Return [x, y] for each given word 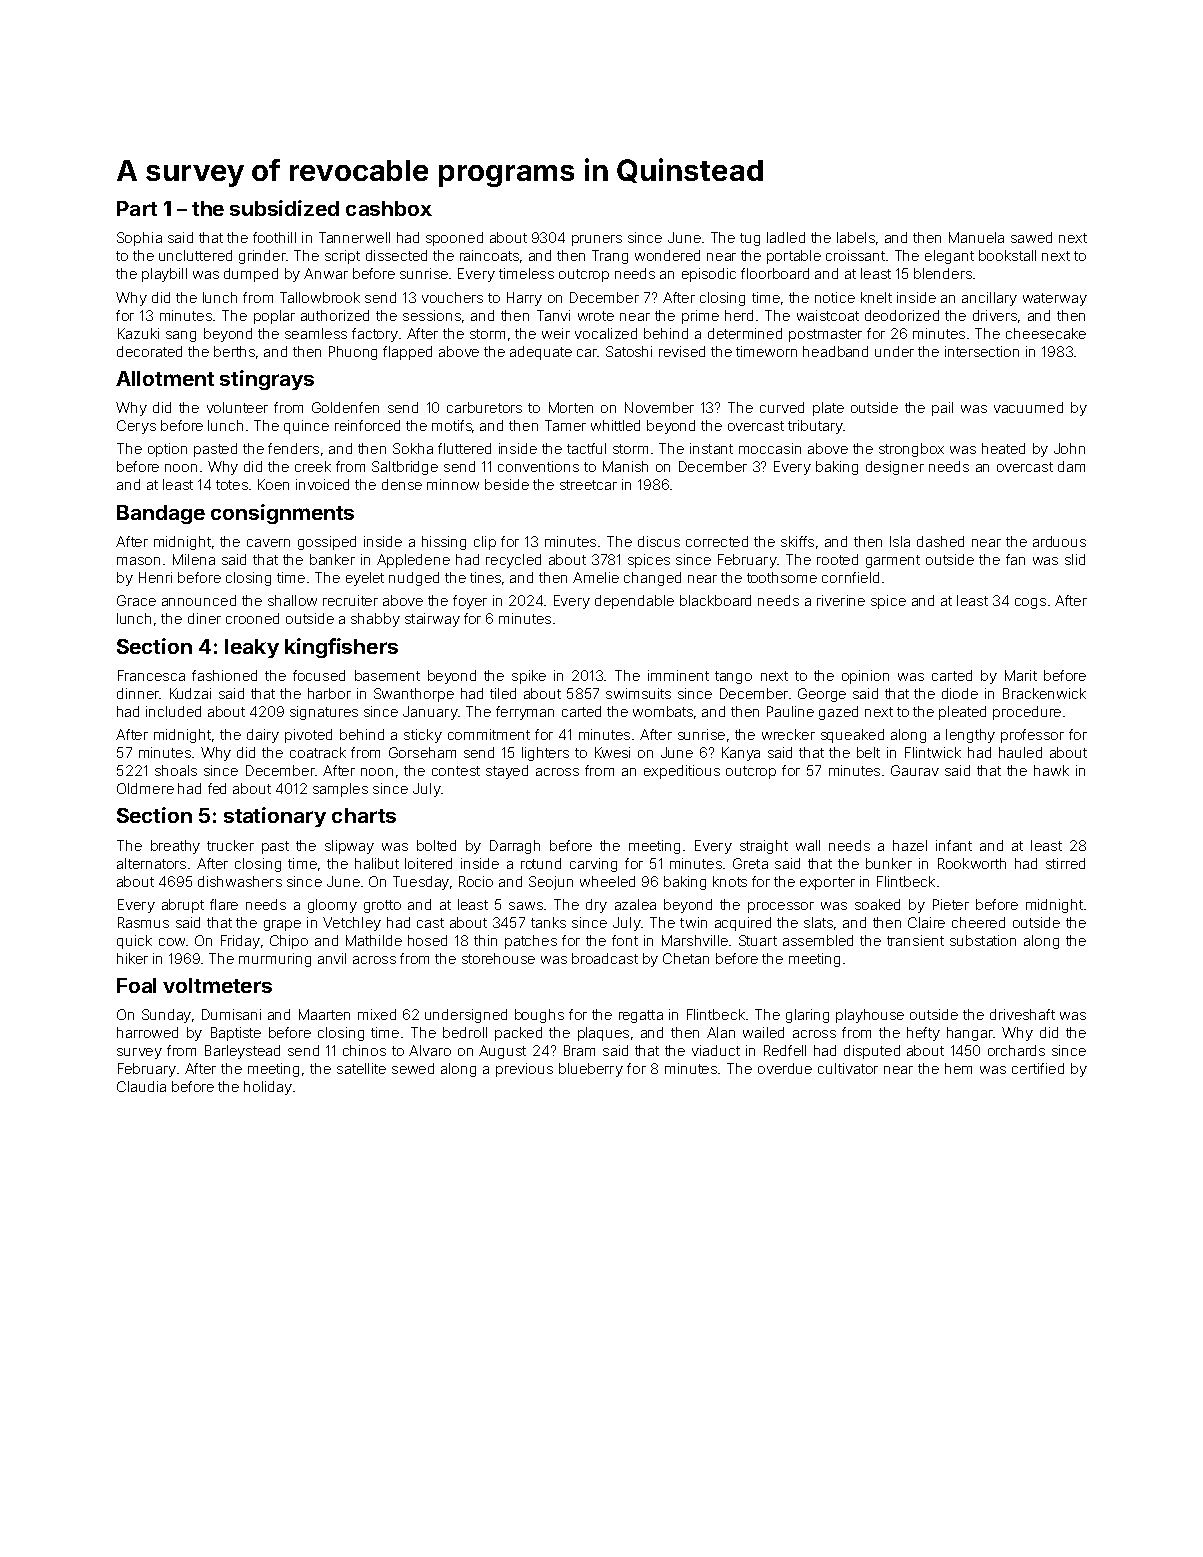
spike [529, 677]
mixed [377, 1014]
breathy [175, 847]
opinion [865, 677]
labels [856, 237]
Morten [571, 407]
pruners [597, 240]
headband [835, 351]
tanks [548, 922]
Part [137, 208]
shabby [375, 620]
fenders [293, 448]
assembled [818, 940]
